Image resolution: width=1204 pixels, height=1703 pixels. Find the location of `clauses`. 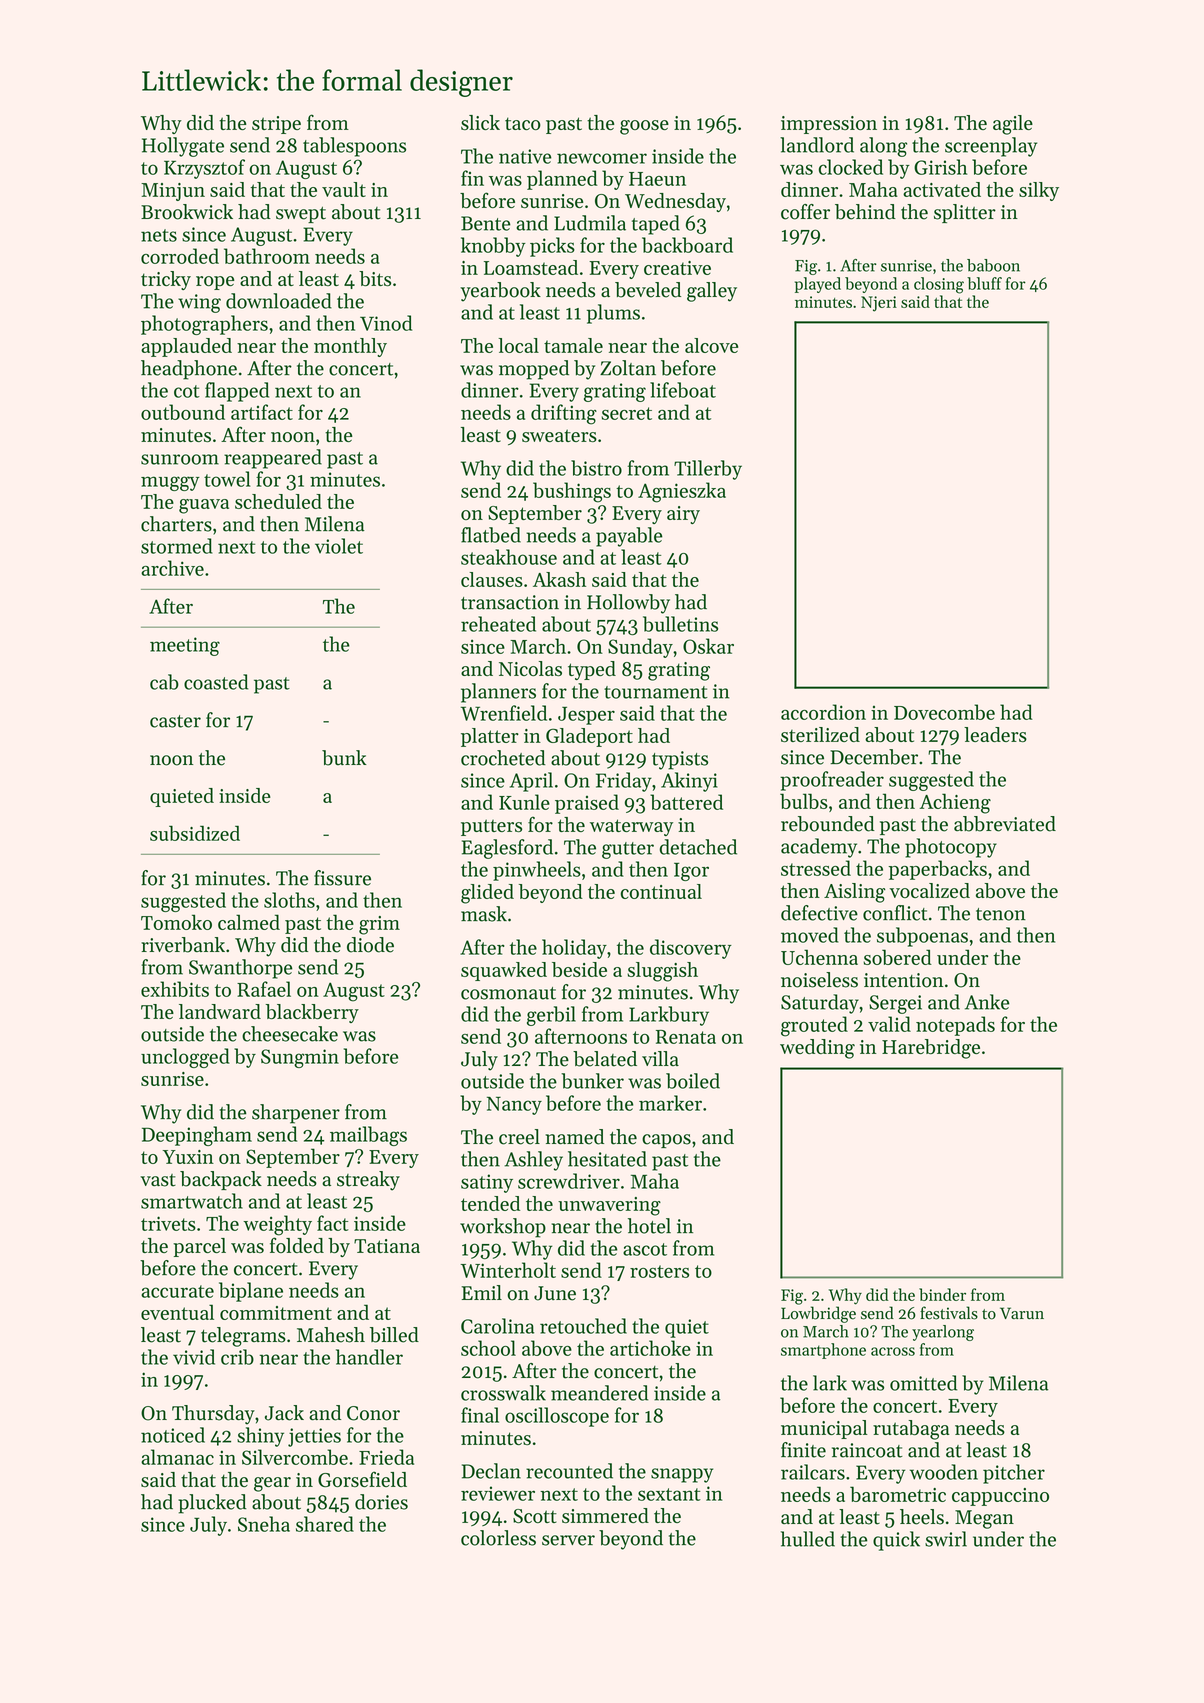

clauses is located at coordinates (492, 579).
